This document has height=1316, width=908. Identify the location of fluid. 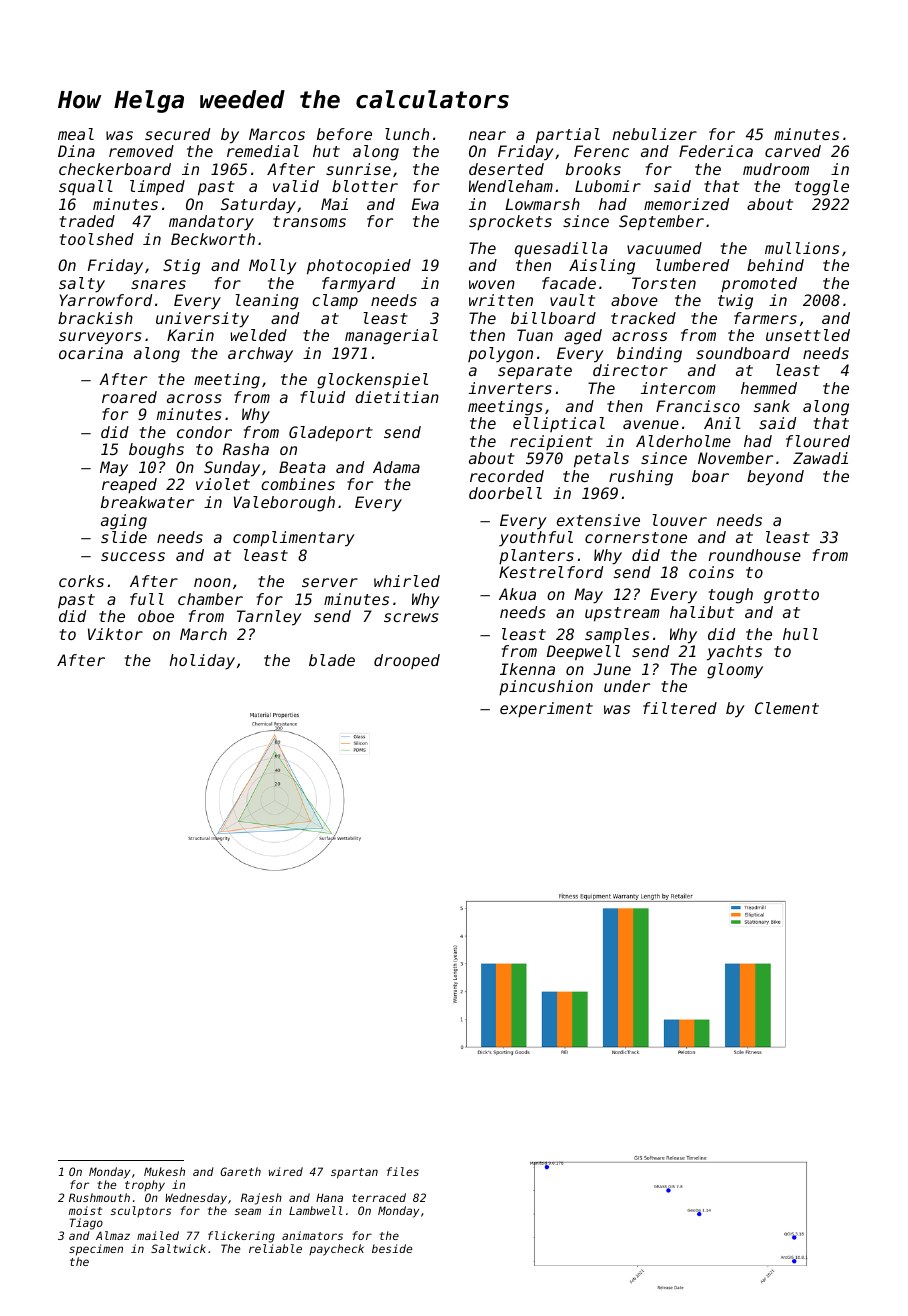
(322, 397).
